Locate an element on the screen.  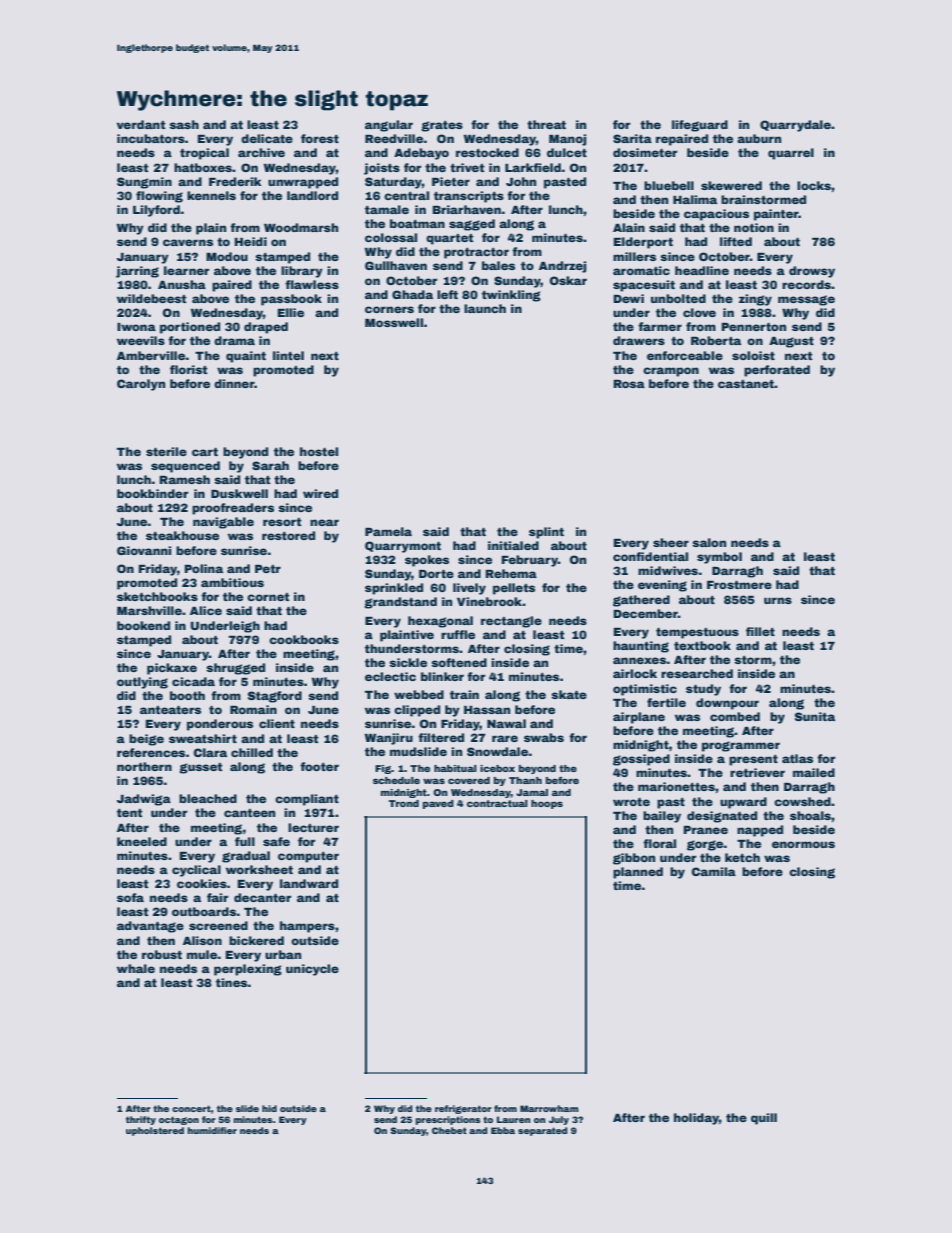
Sungmin is located at coordinates (144, 183).
